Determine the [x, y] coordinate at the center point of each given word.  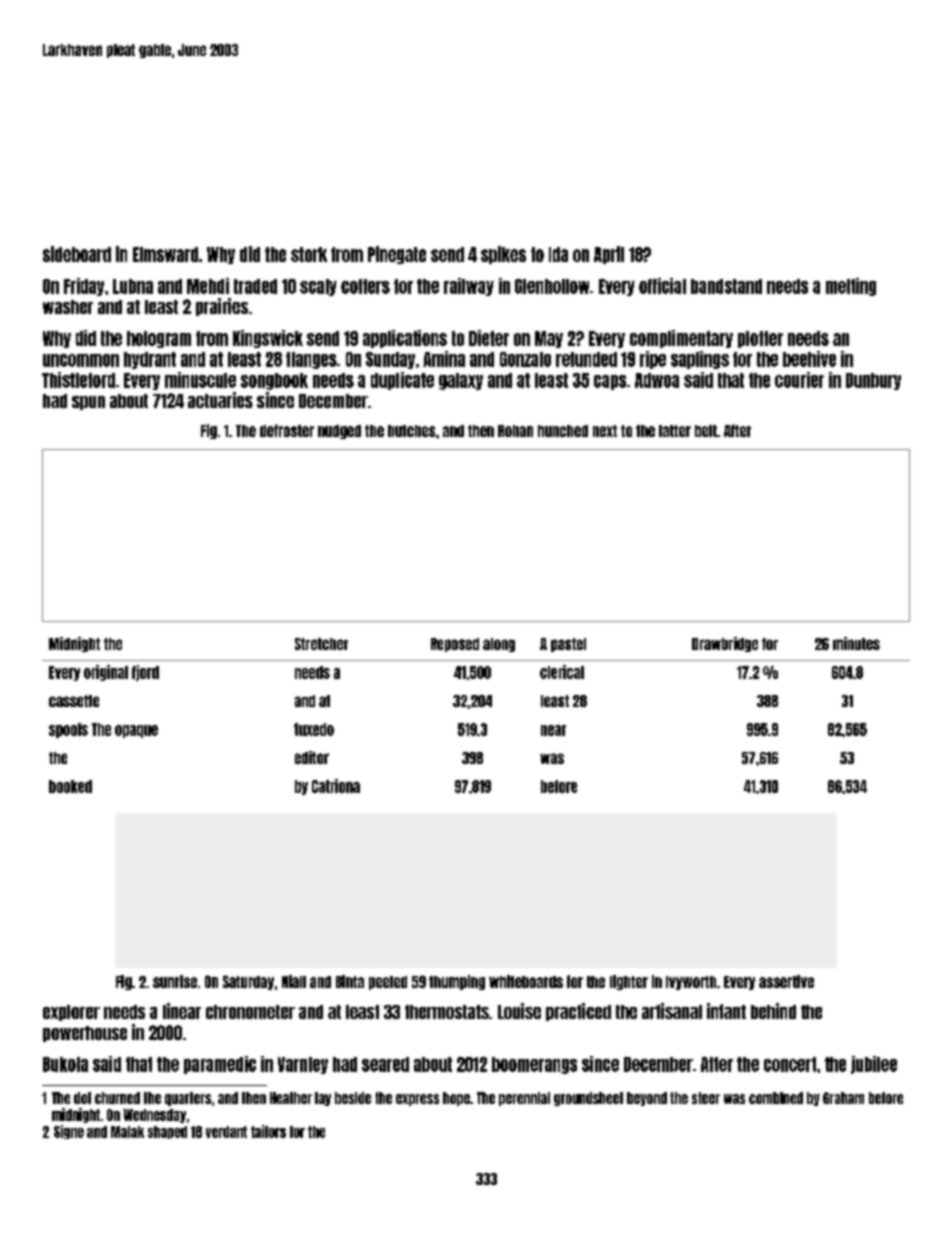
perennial [524, 1099]
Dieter [489, 338]
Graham [843, 1098]
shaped [167, 1132]
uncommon [81, 360]
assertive [786, 981]
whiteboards [526, 981]
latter [675, 431]
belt [706, 431]
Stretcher [321, 644]
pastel [568, 645]
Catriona [336, 786]
